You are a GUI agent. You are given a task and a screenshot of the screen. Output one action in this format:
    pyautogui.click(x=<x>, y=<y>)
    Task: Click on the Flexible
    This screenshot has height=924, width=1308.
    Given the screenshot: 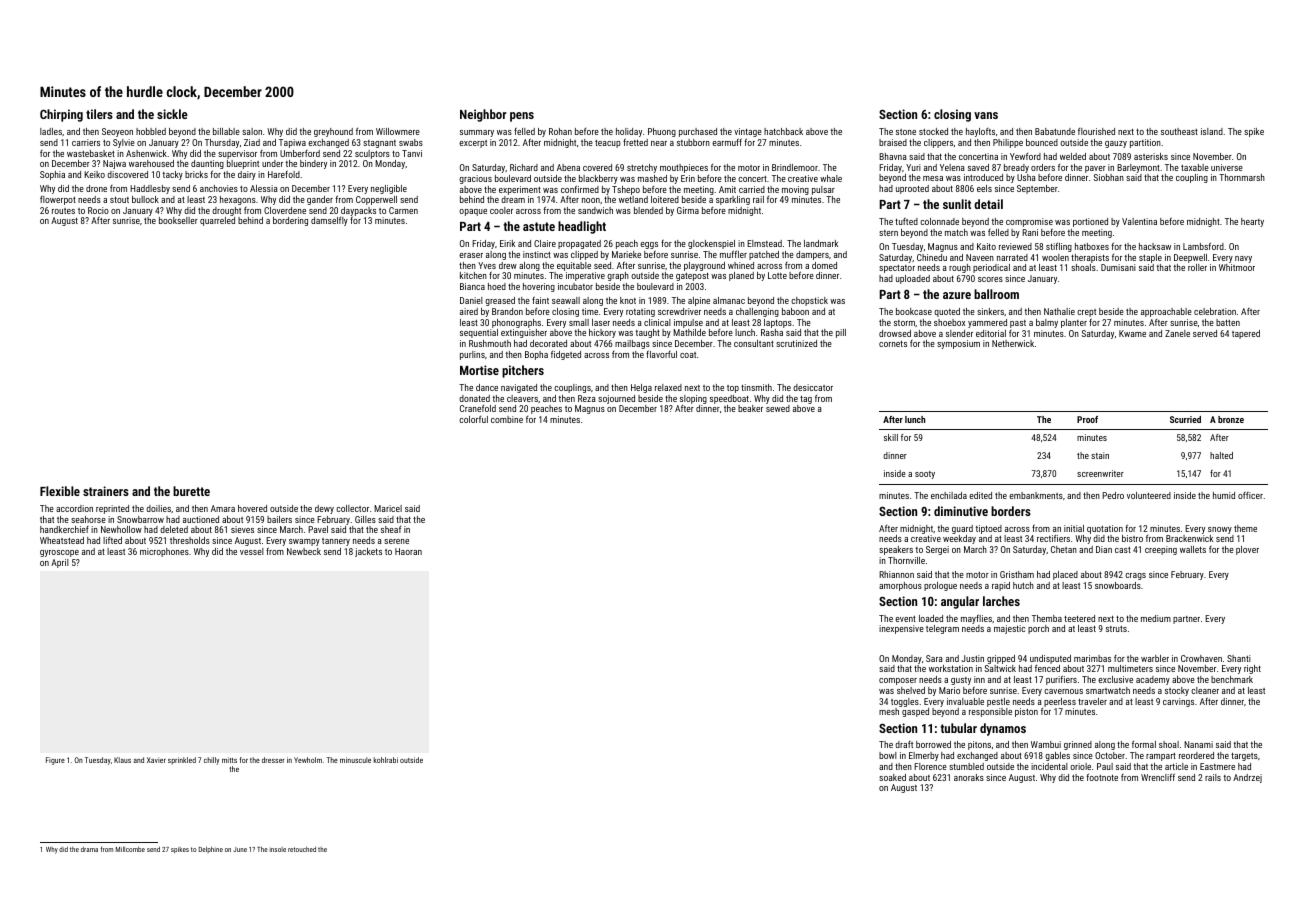 What is the action you would take?
    pyautogui.click(x=60, y=491)
